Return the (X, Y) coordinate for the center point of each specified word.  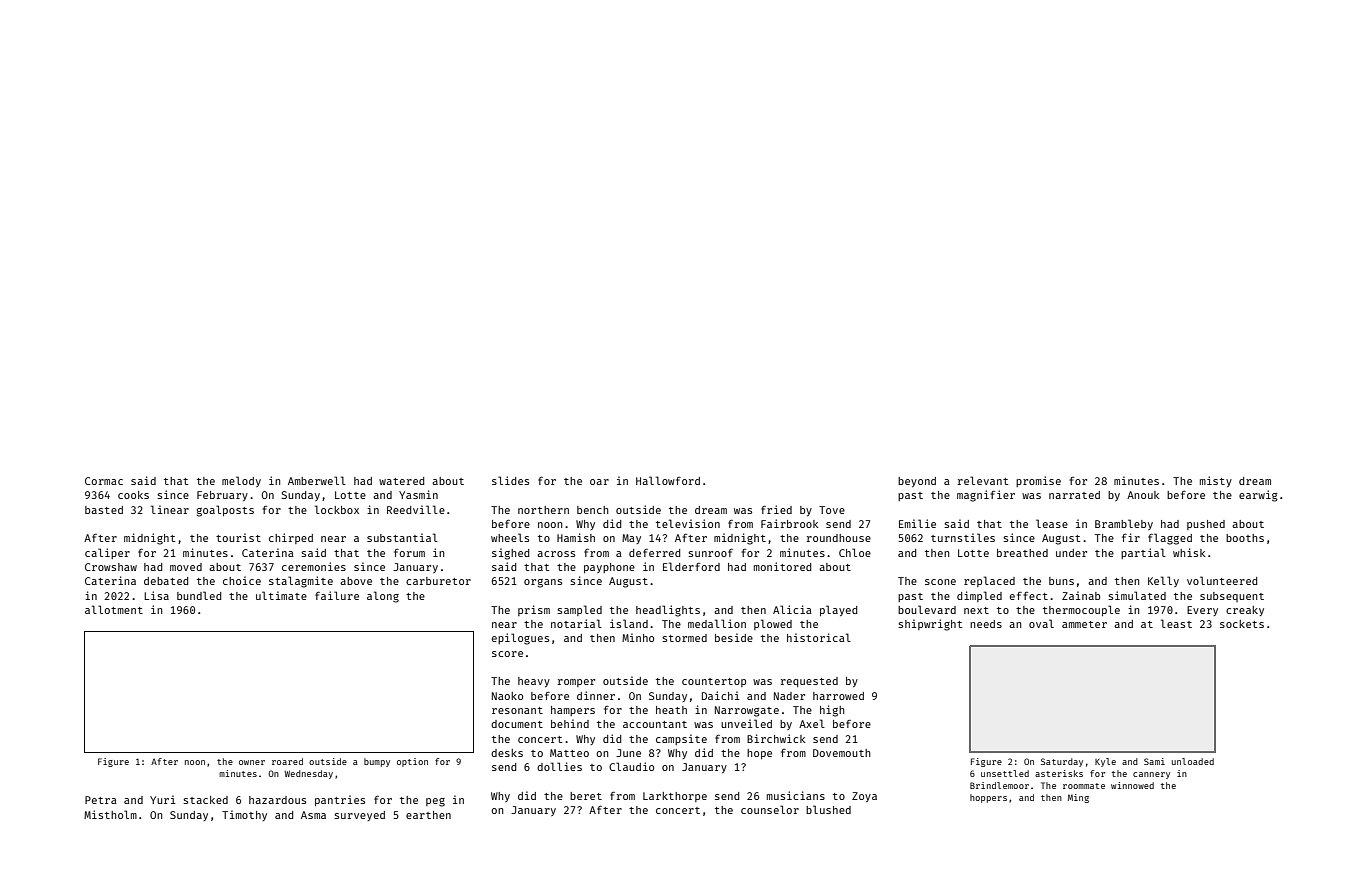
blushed (828, 809)
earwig (1258, 496)
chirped (291, 538)
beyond (917, 482)
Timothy (244, 815)
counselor (770, 809)
